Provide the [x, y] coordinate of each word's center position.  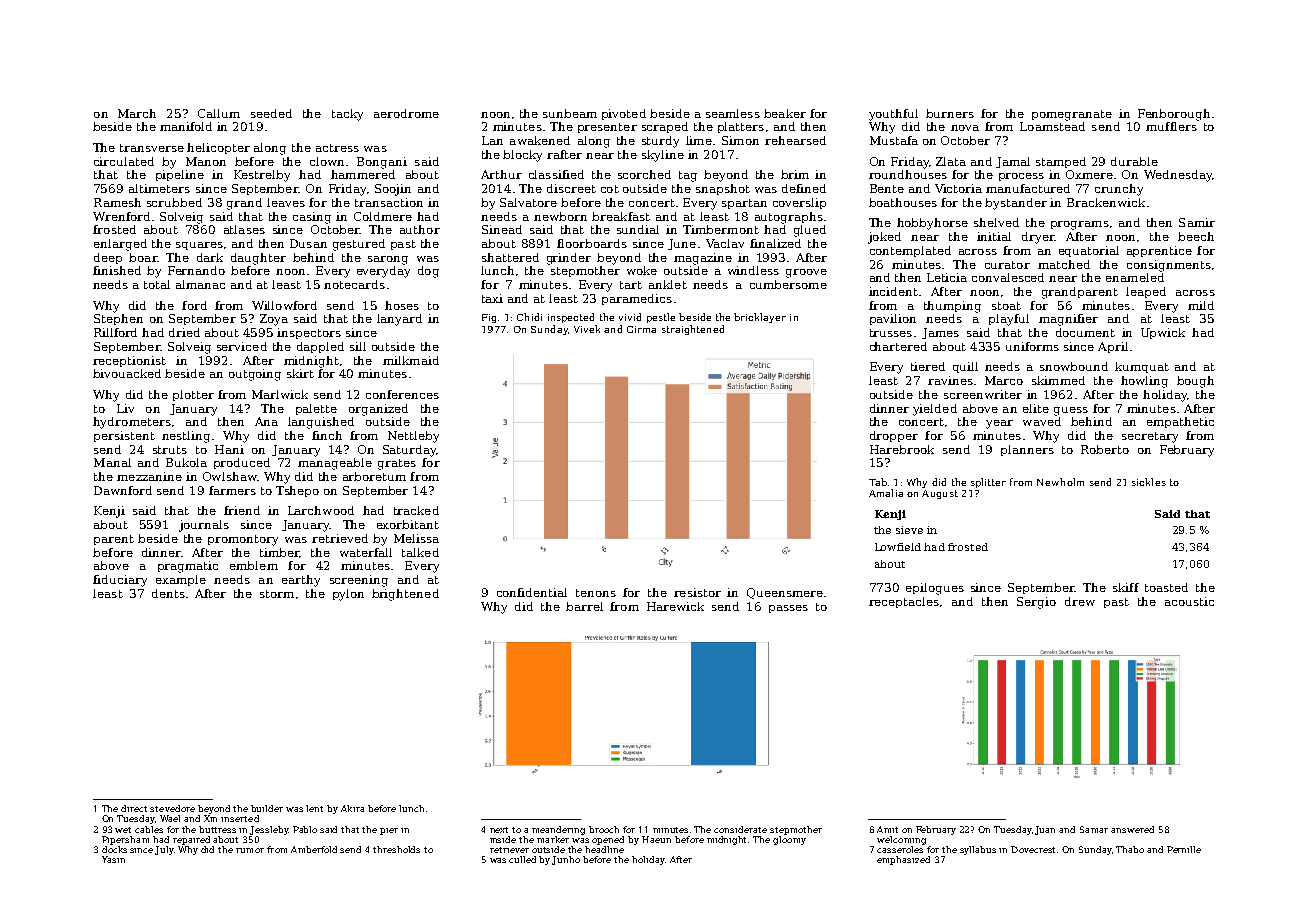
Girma [641, 329]
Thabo [1130, 849]
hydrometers [132, 423]
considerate [740, 829]
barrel [584, 606]
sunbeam [570, 113]
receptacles [904, 602]
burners [950, 113]
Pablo [305, 829]
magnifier [1068, 320]
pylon [348, 595]
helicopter [218, 148]
